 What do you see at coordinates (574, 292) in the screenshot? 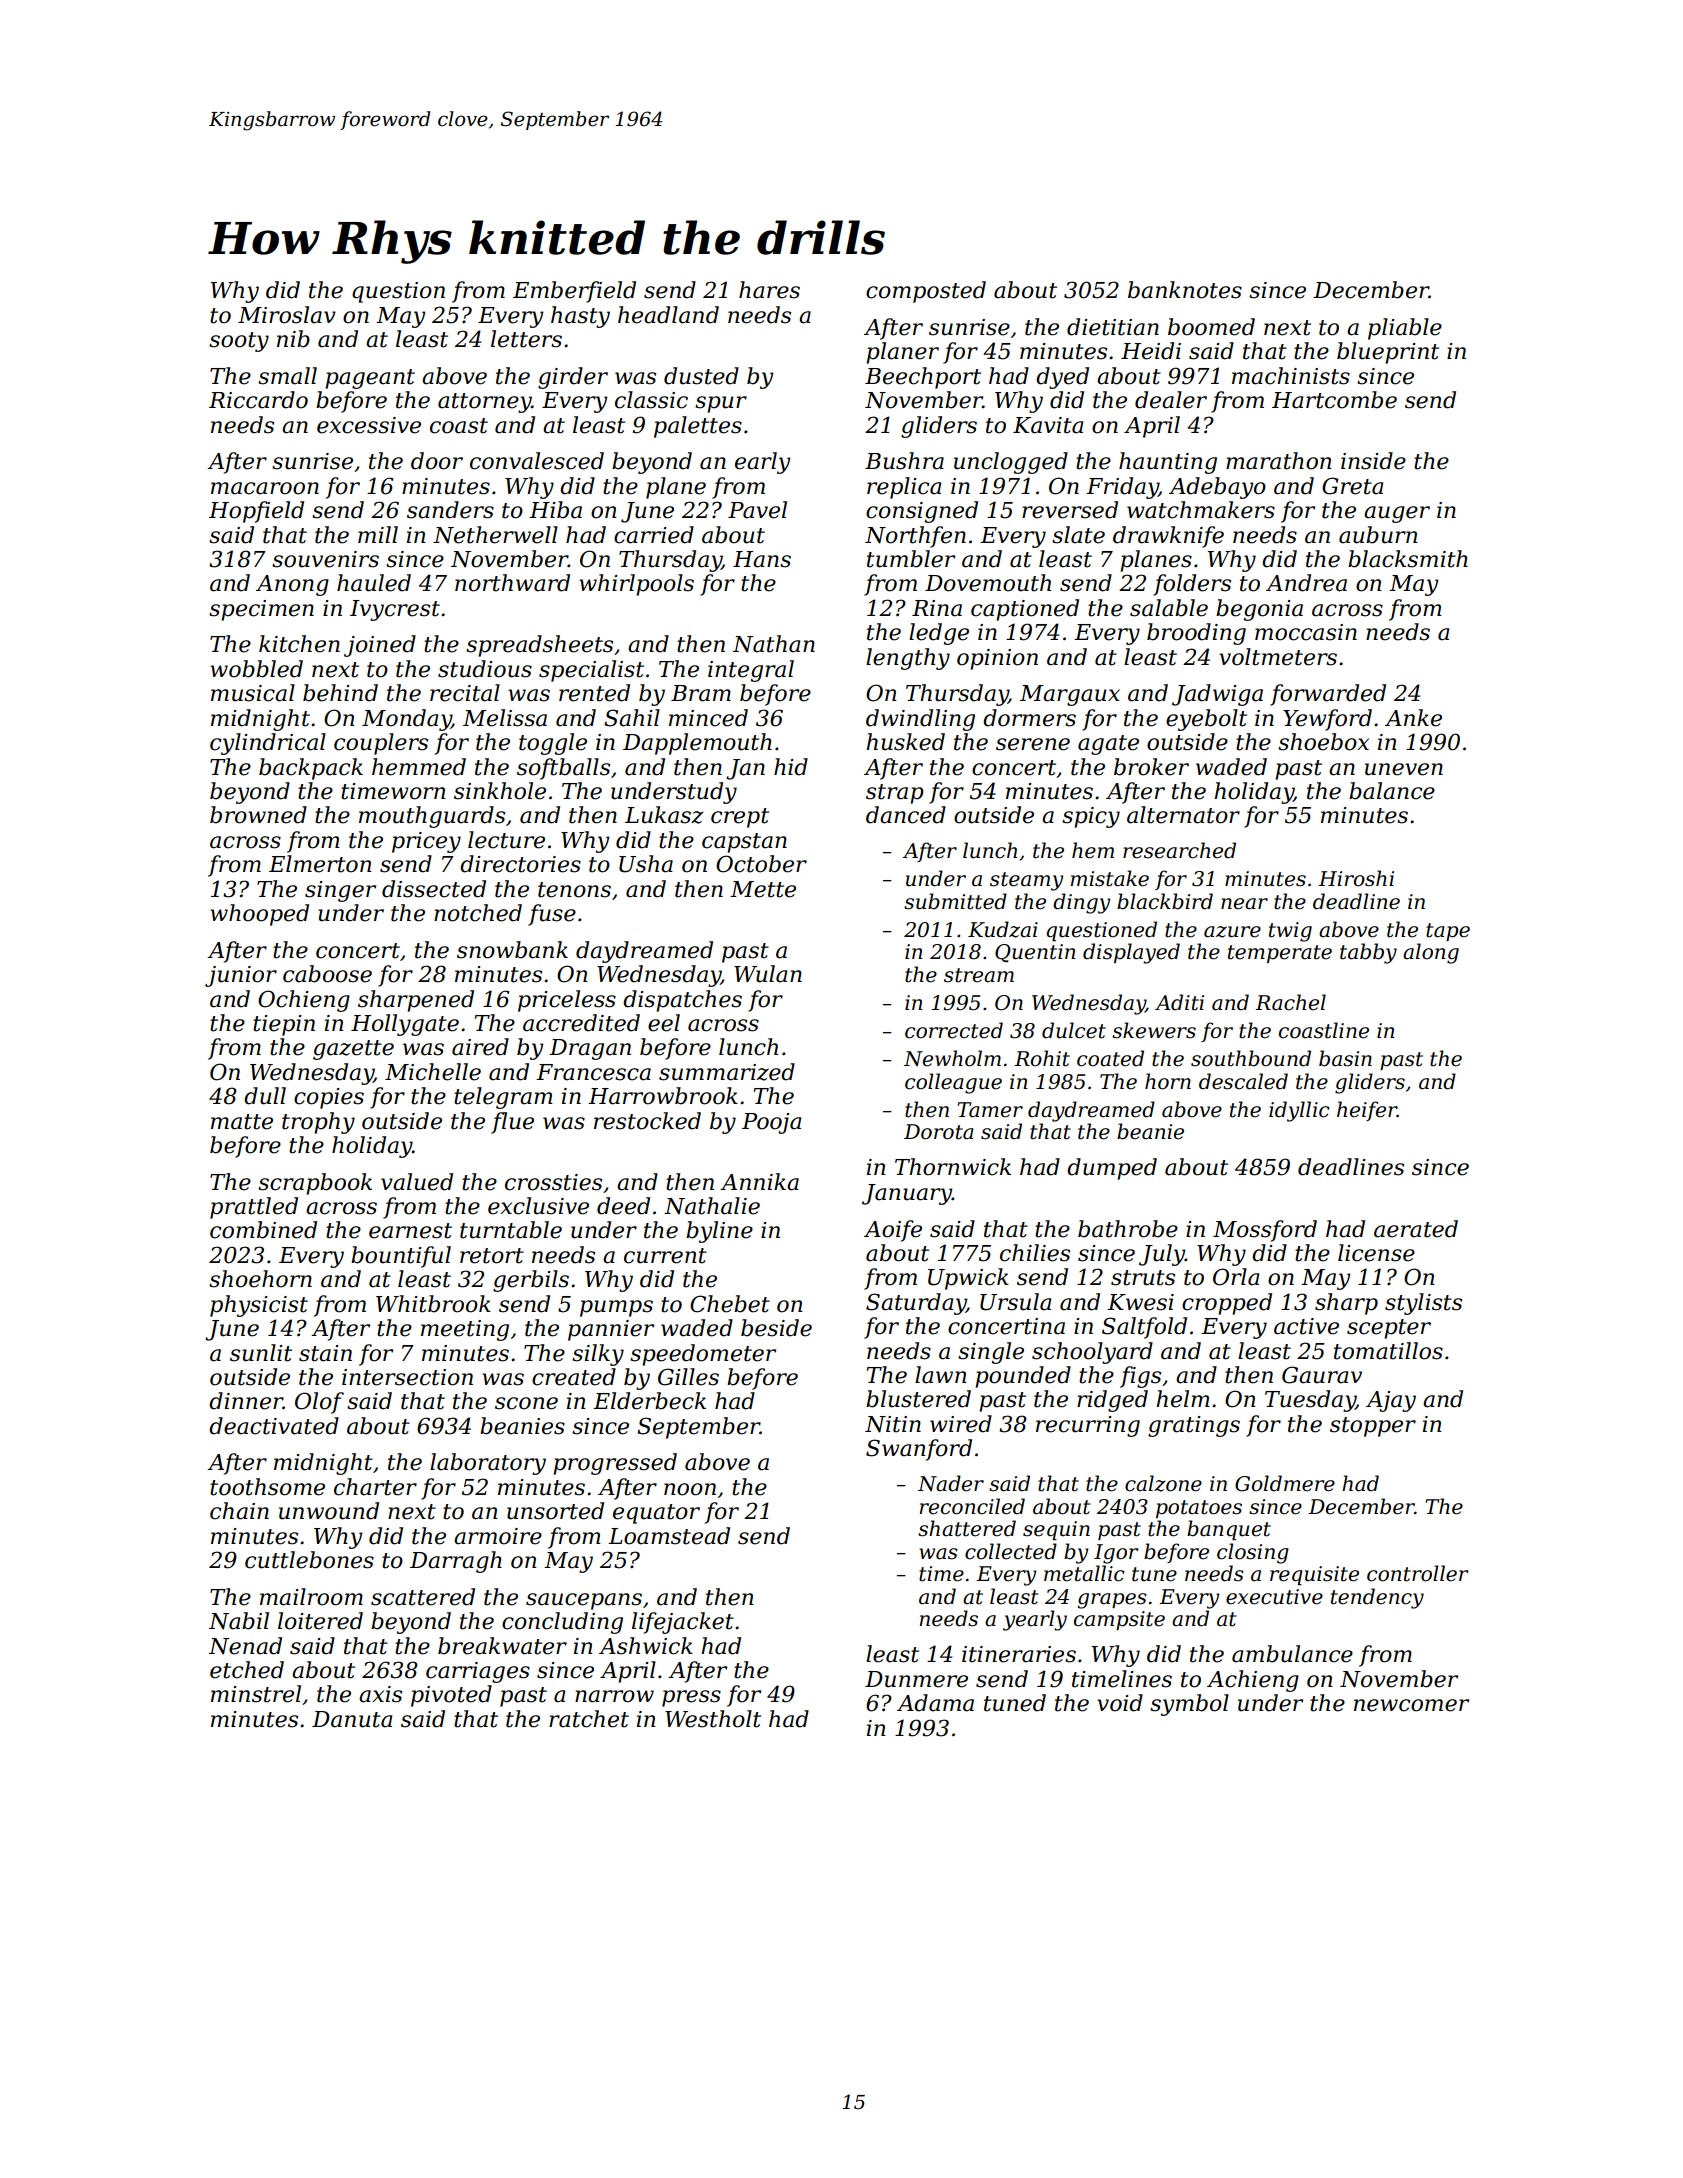
I see `Emberfield` at bounding box center [574, 292].
